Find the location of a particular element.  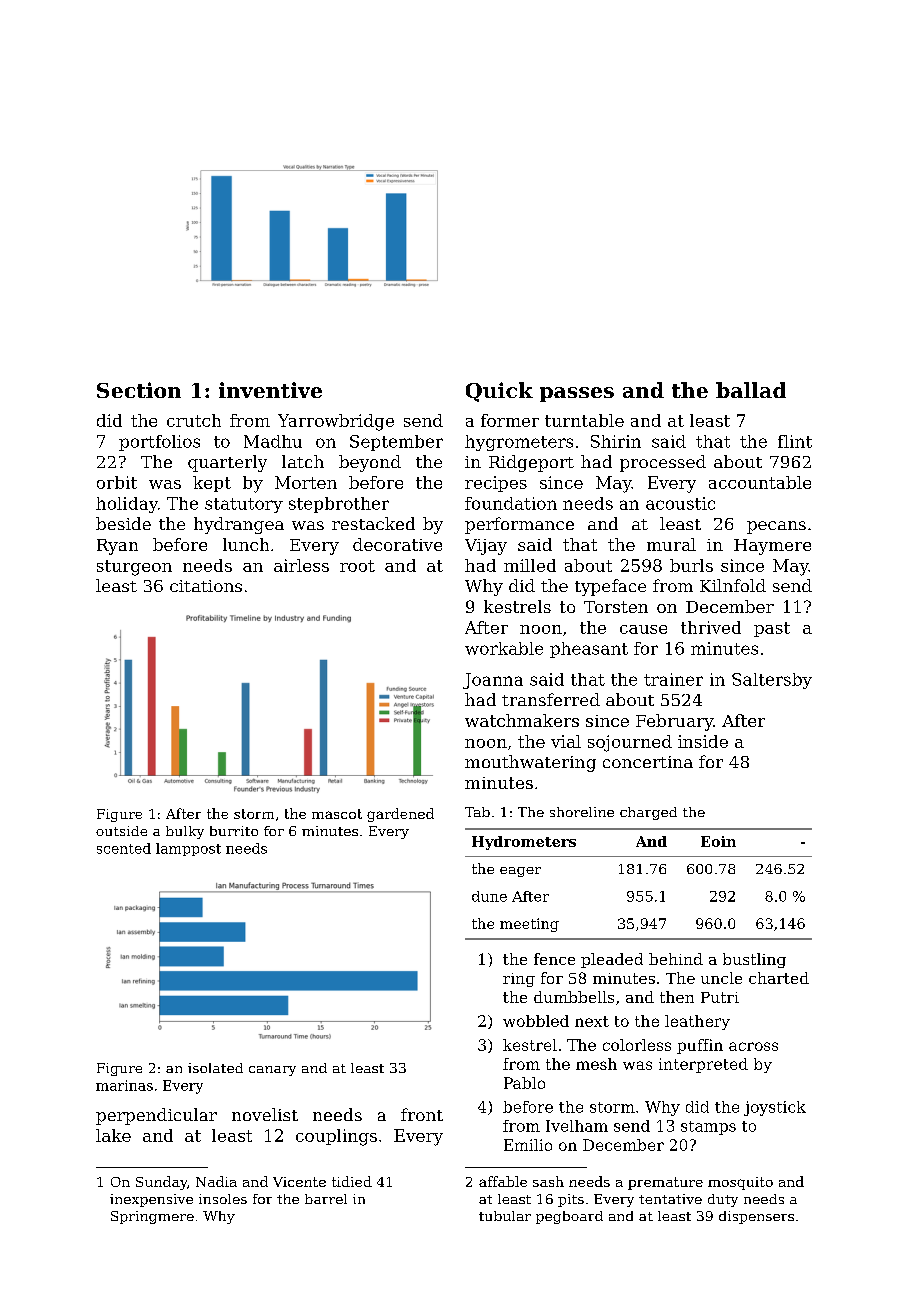

Eoin is located at coordinates (718, 841).
